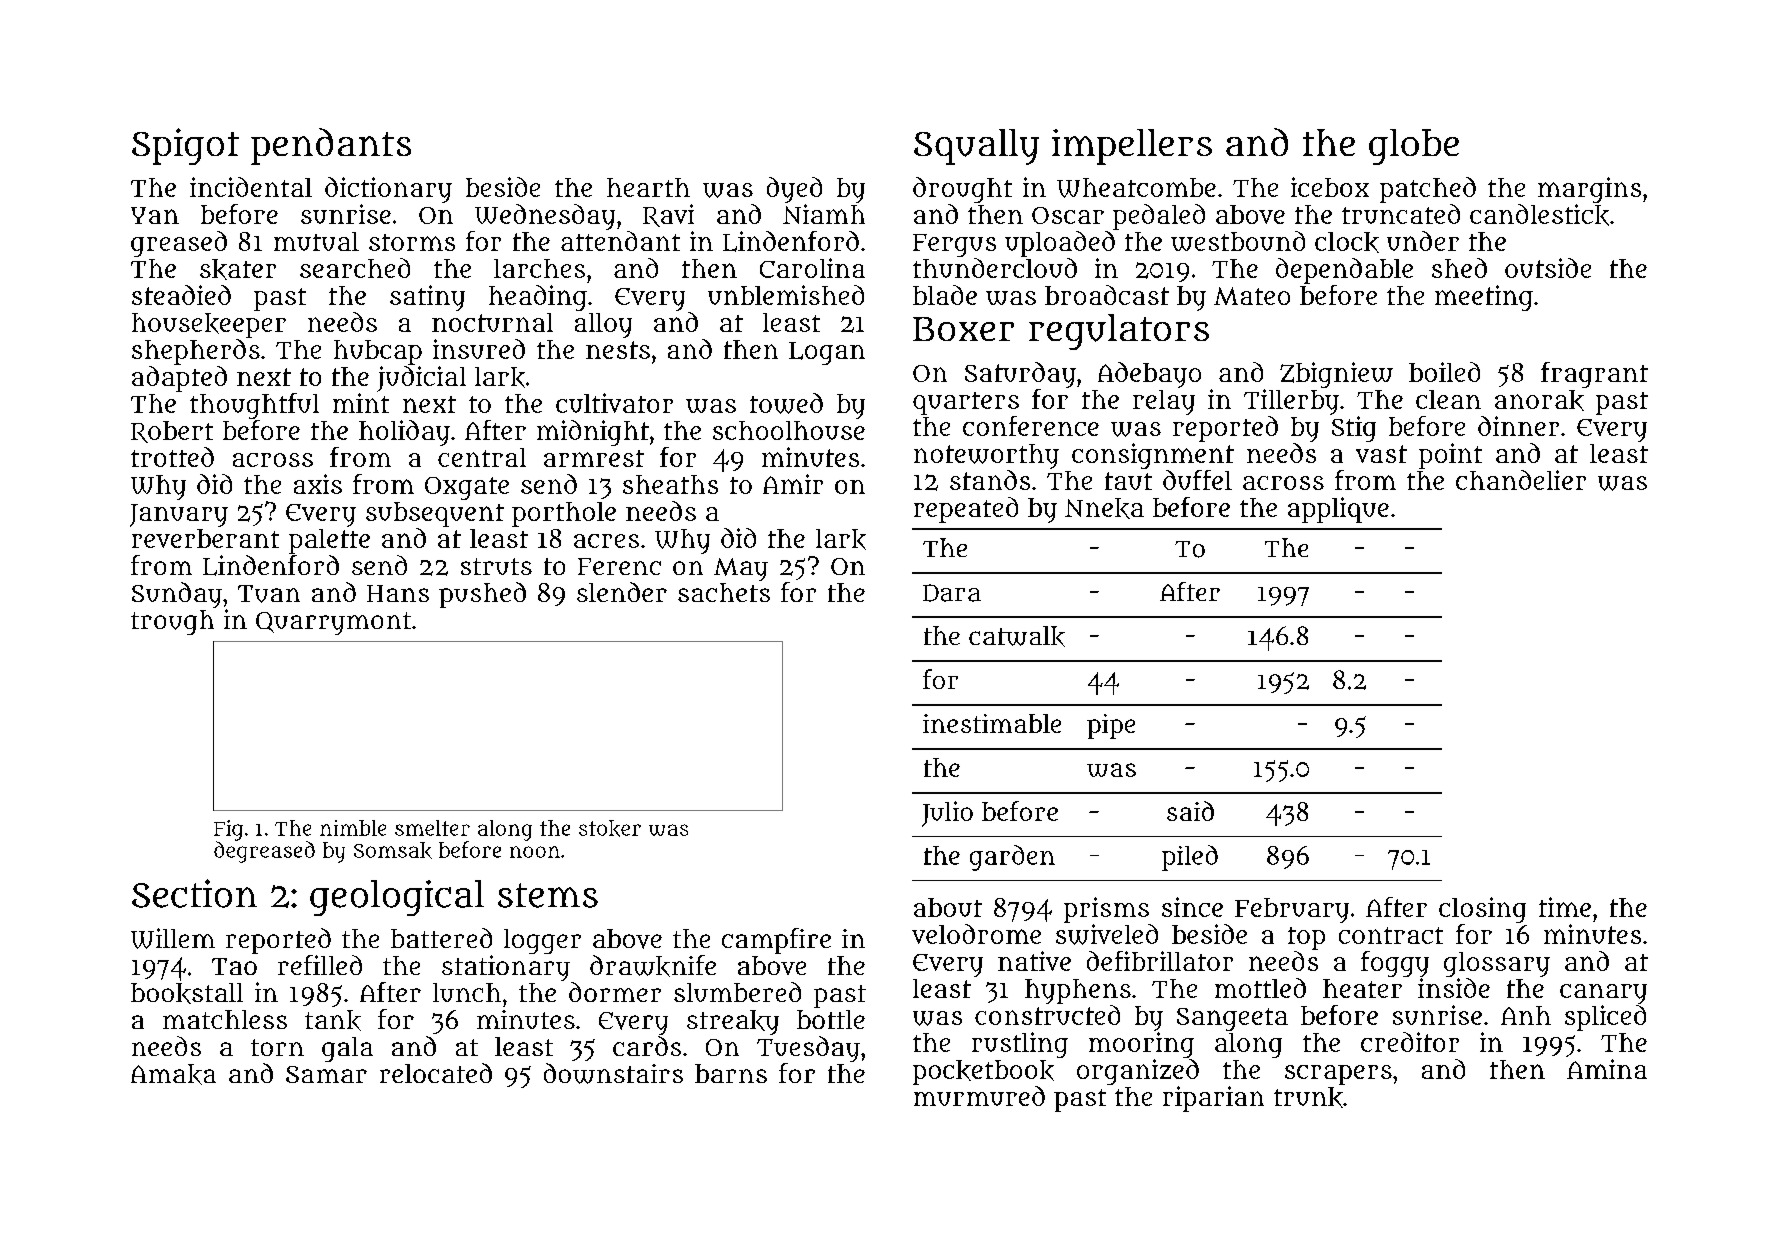 Image resolution: width=1778 pixels, height=1257 pixels. What do you see at coordinates (326, 1074) in the page?
I see `Samar` at bounding box center [326, 1074].
